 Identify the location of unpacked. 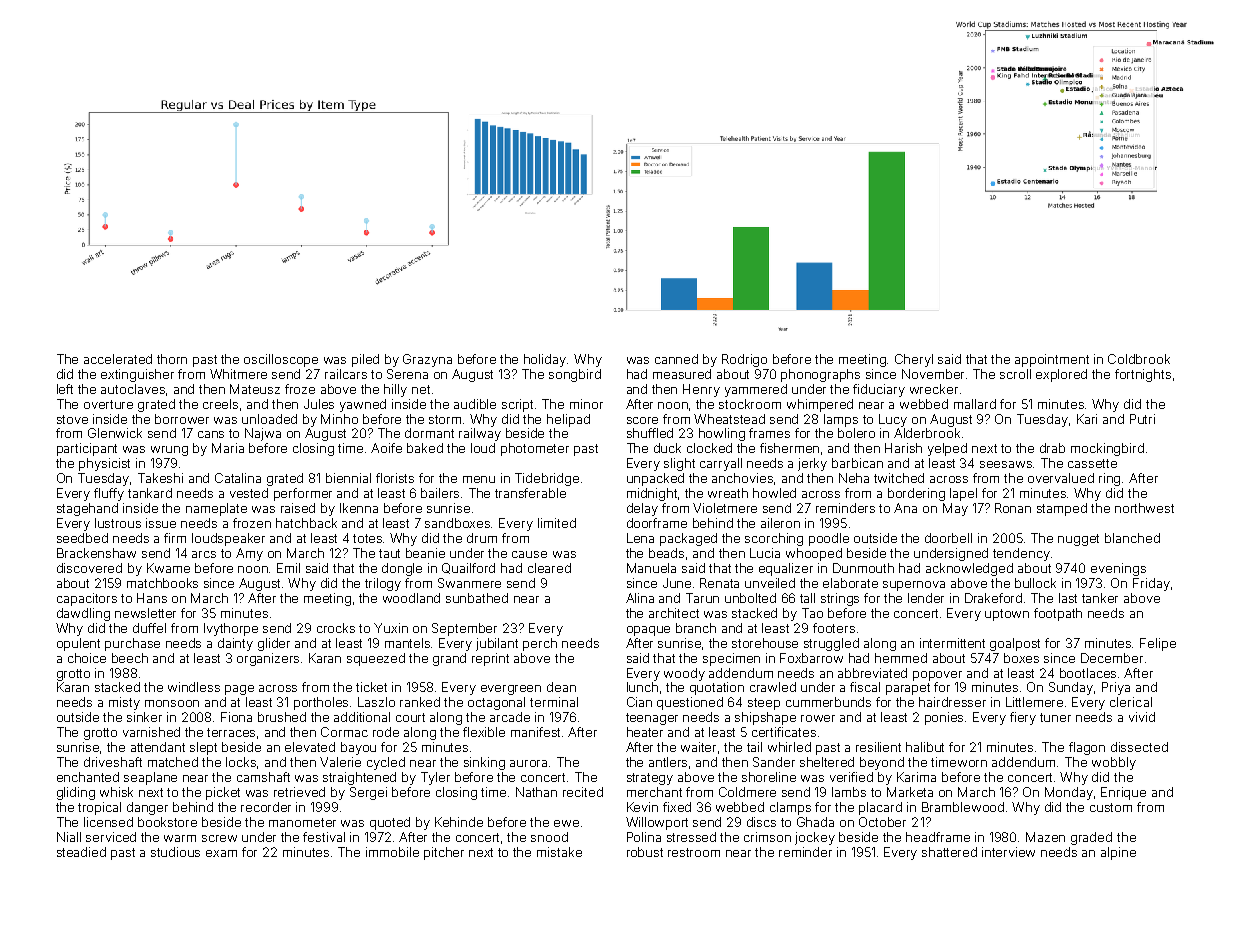
(655, 479).
